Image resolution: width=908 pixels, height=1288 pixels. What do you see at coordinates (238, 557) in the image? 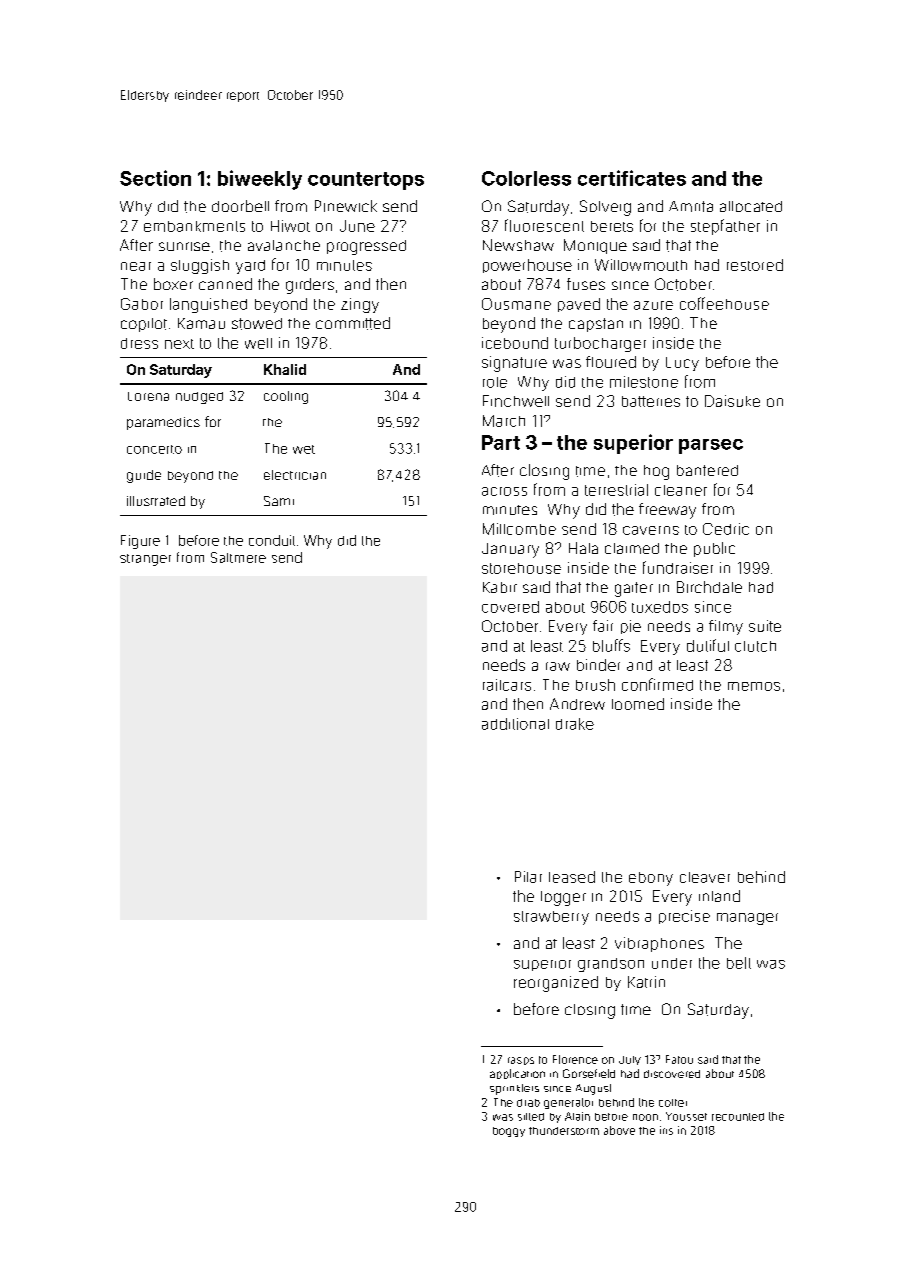
I see `Saltmere` at bounding box center [238, 557].
